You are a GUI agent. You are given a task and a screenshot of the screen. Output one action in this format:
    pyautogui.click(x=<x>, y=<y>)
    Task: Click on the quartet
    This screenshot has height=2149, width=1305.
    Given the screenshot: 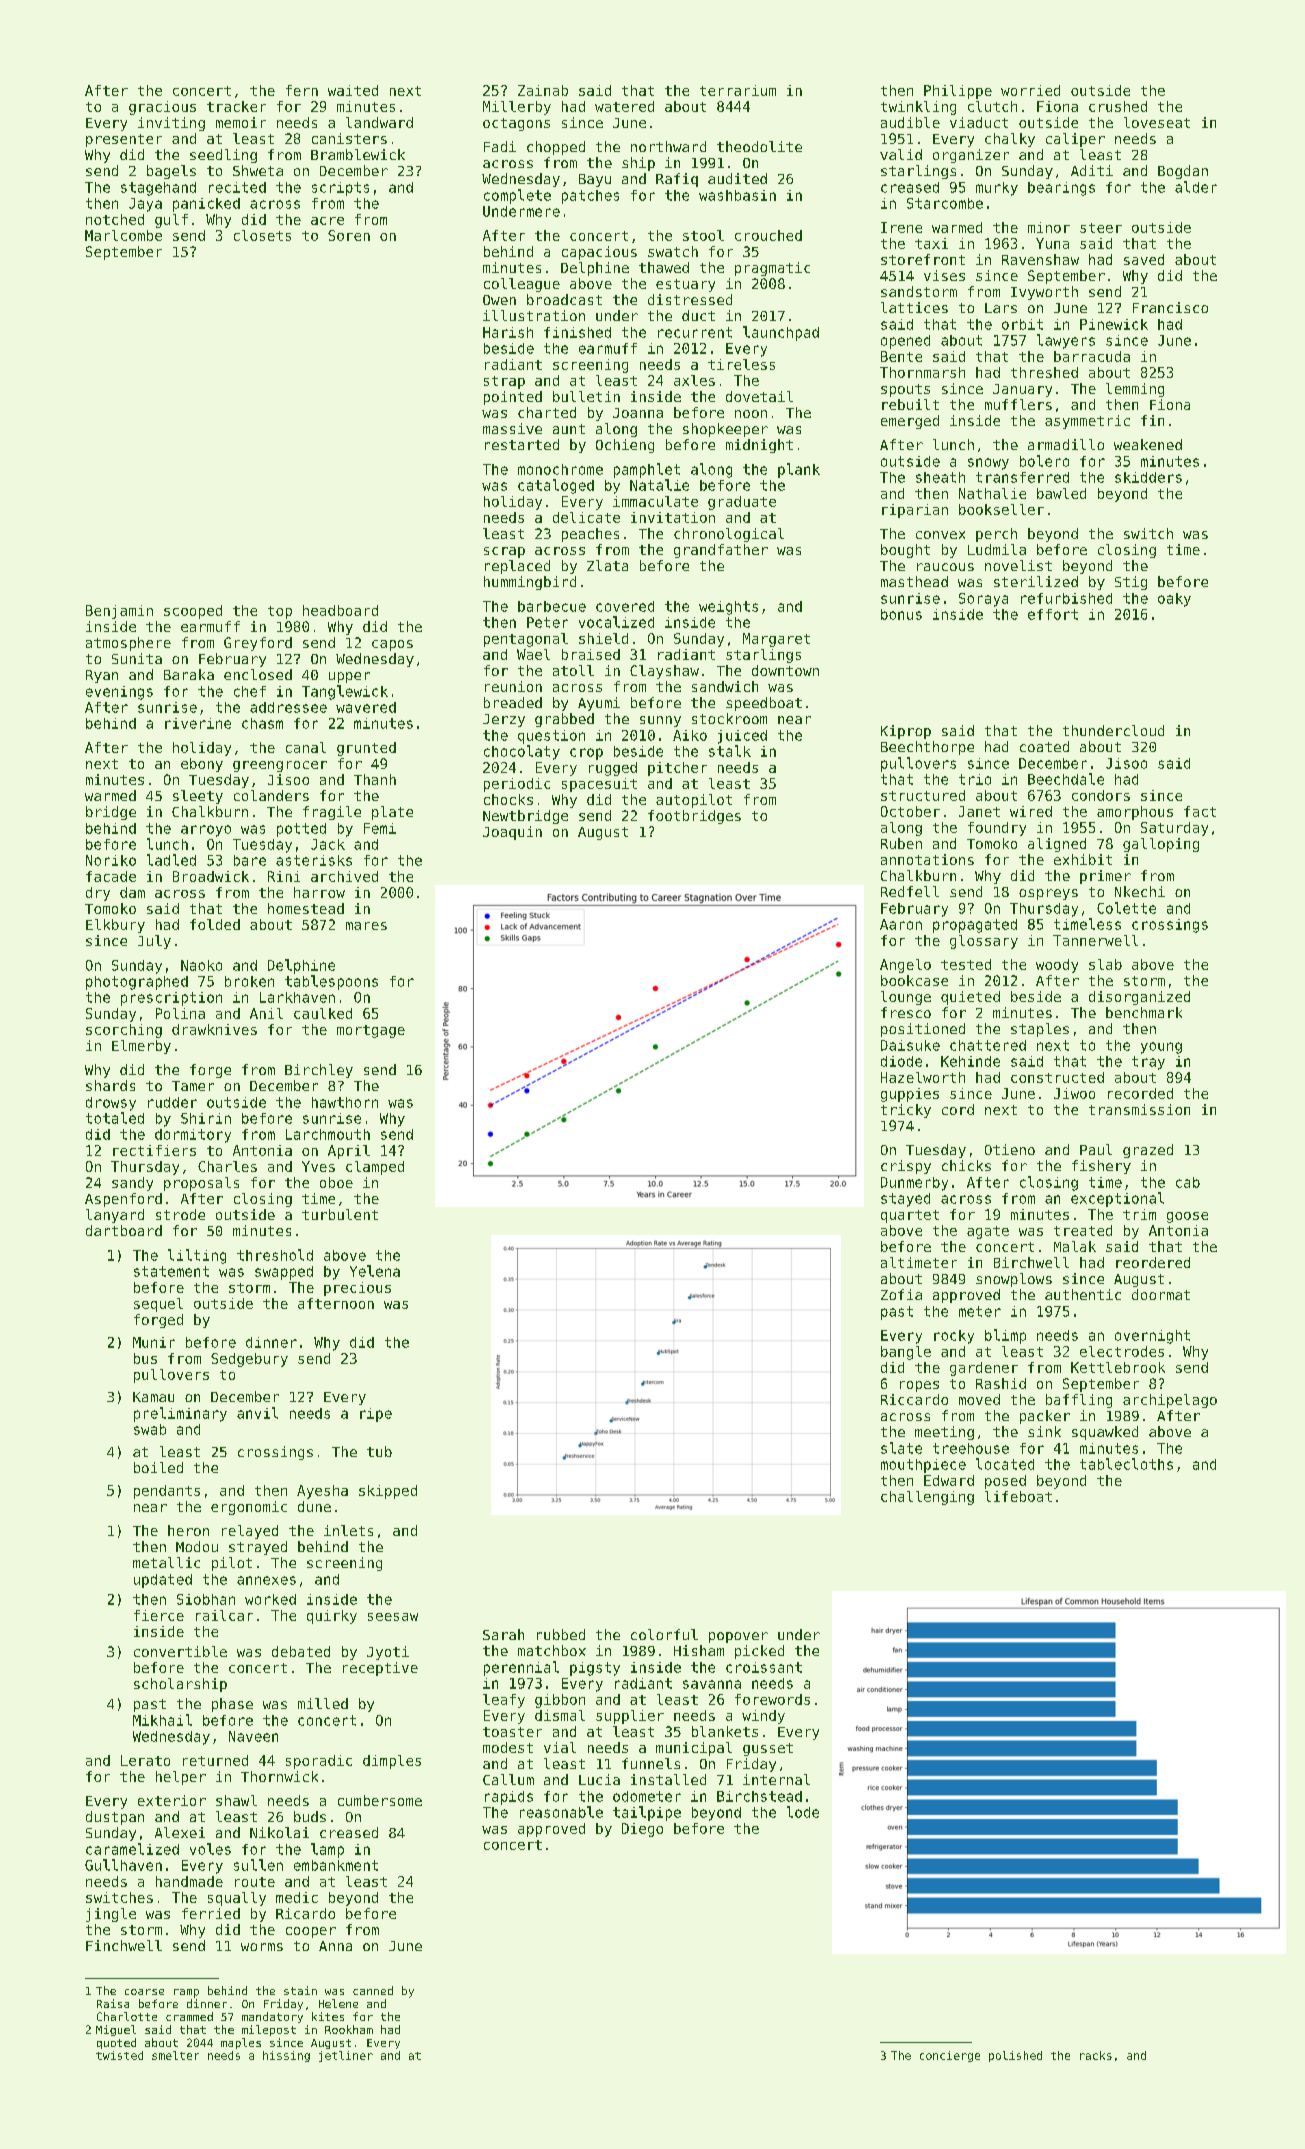 What is the action you would take?
    pyautogui.click(x=910, y=1216)
